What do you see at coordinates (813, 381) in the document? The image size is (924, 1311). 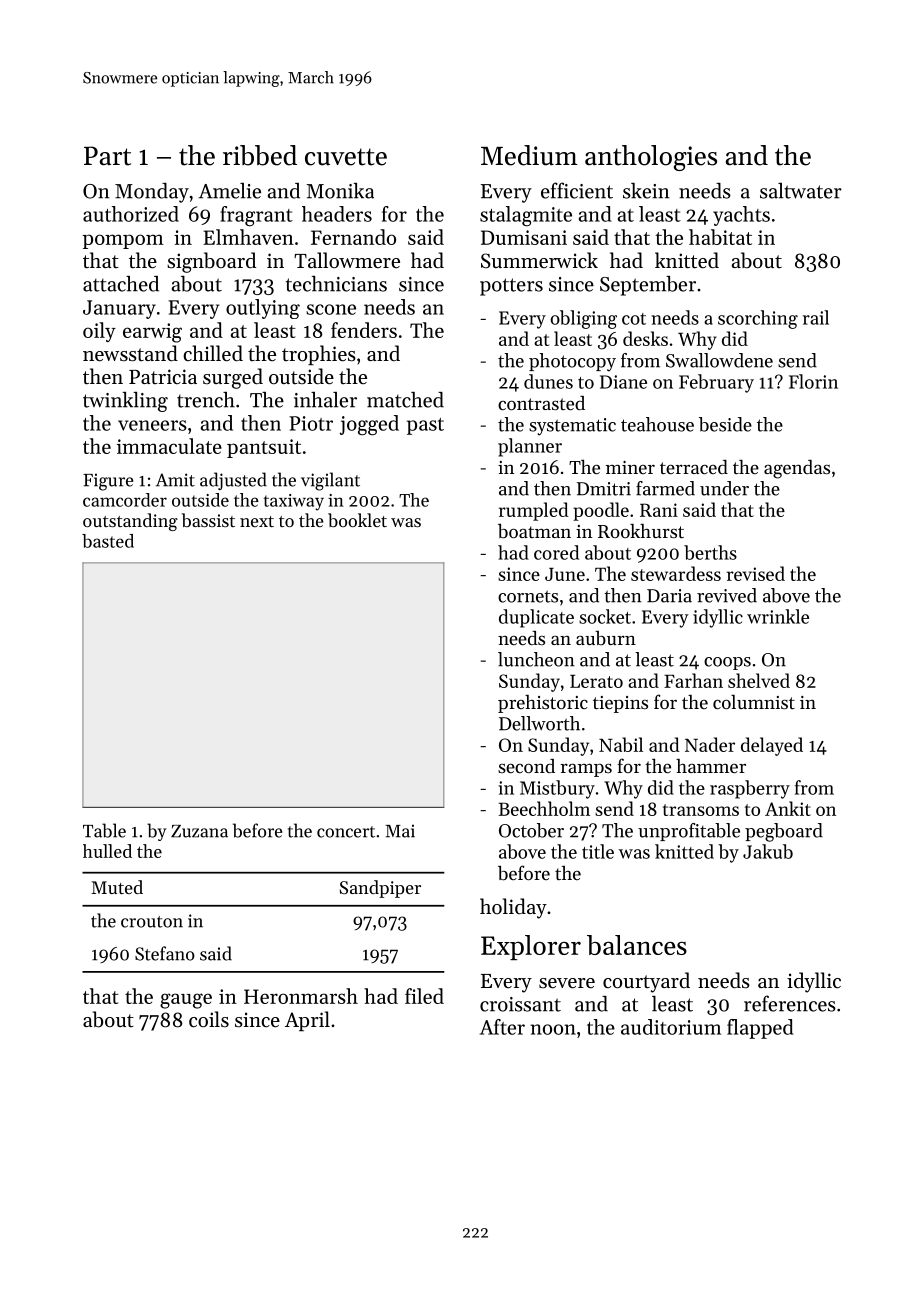 I see `Florin` at bounding box center [813, 381].
